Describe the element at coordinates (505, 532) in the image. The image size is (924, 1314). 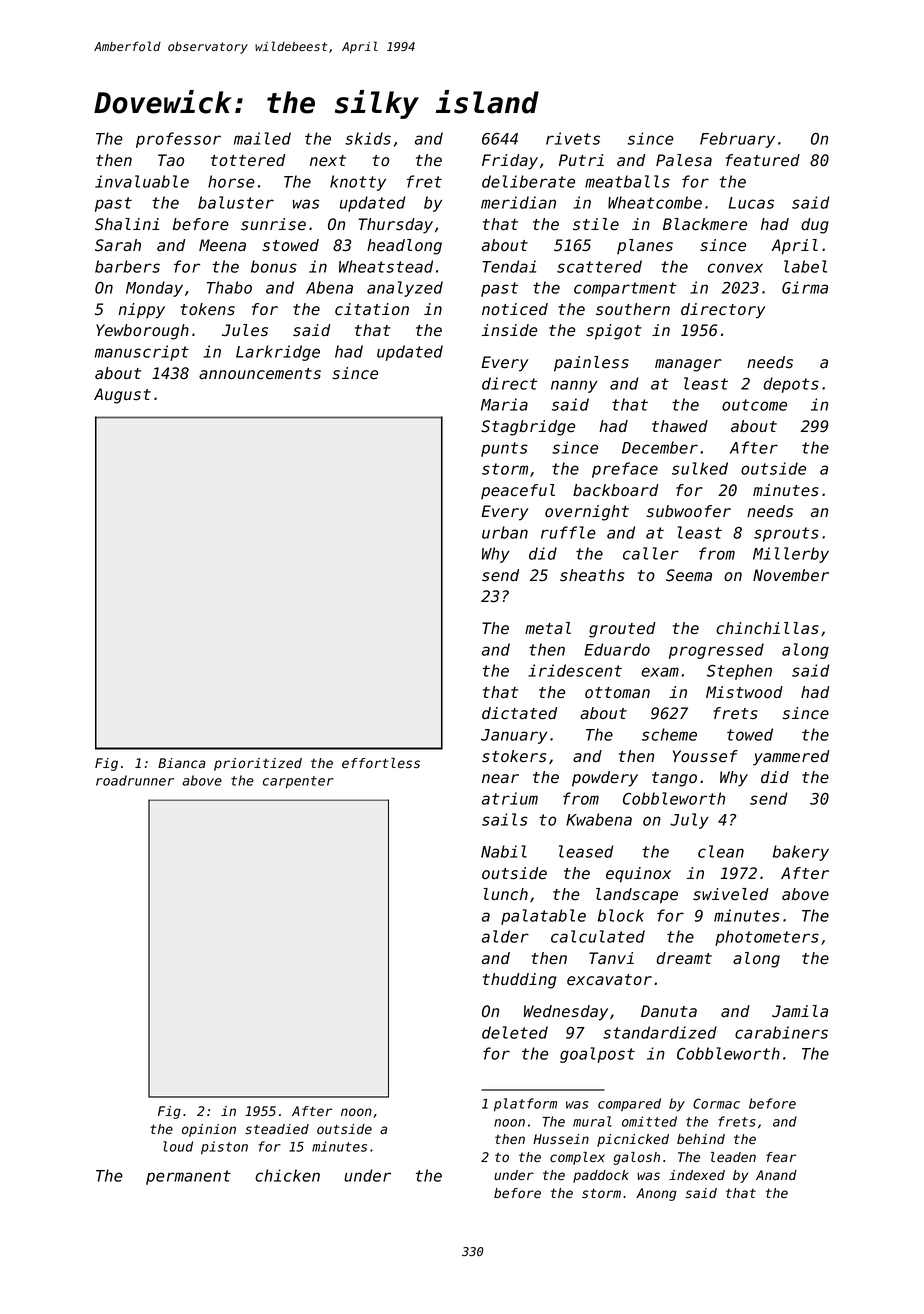
I see `urban` at that location.
